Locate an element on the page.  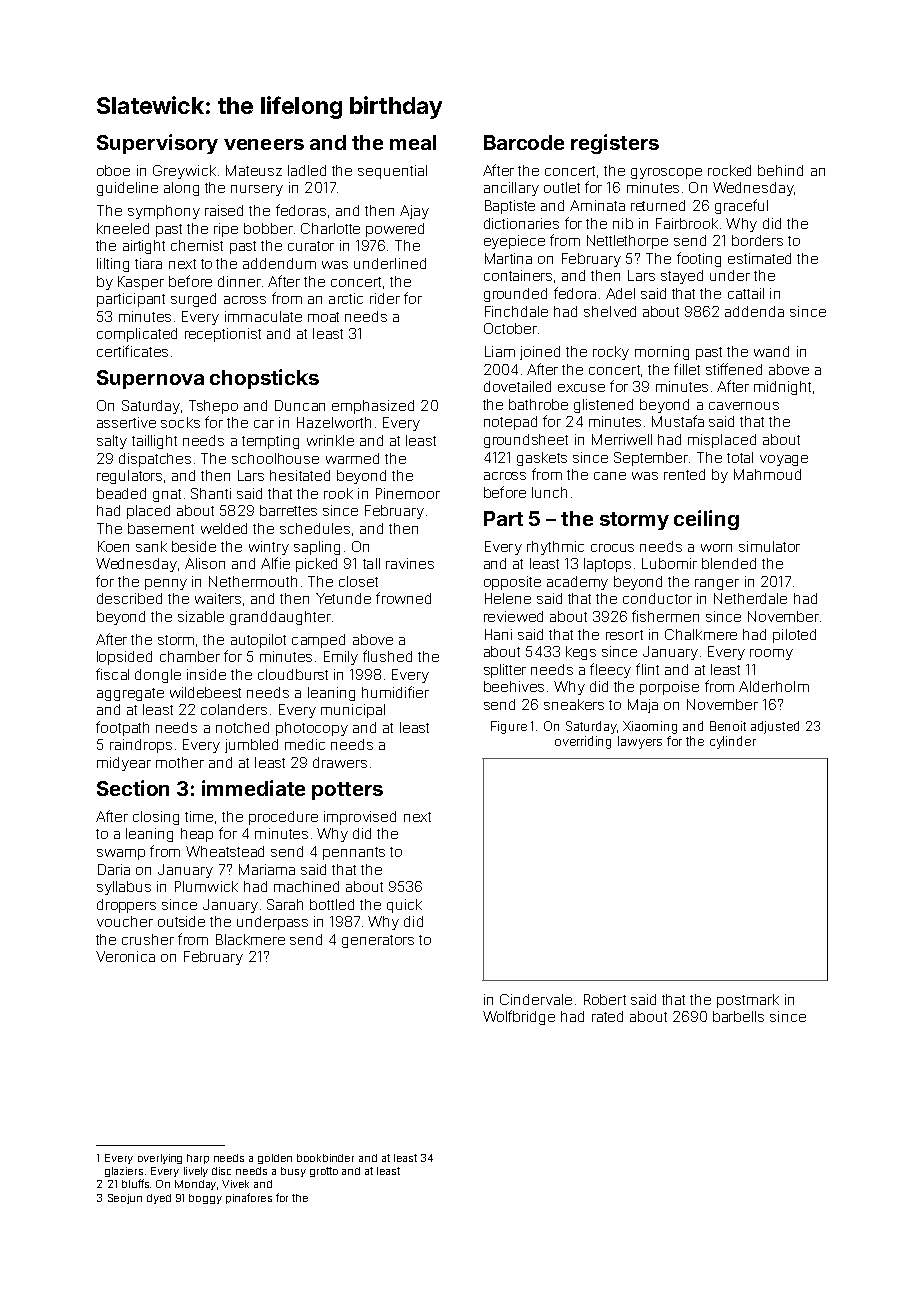
improvised is located at coordinates (360, 818).
